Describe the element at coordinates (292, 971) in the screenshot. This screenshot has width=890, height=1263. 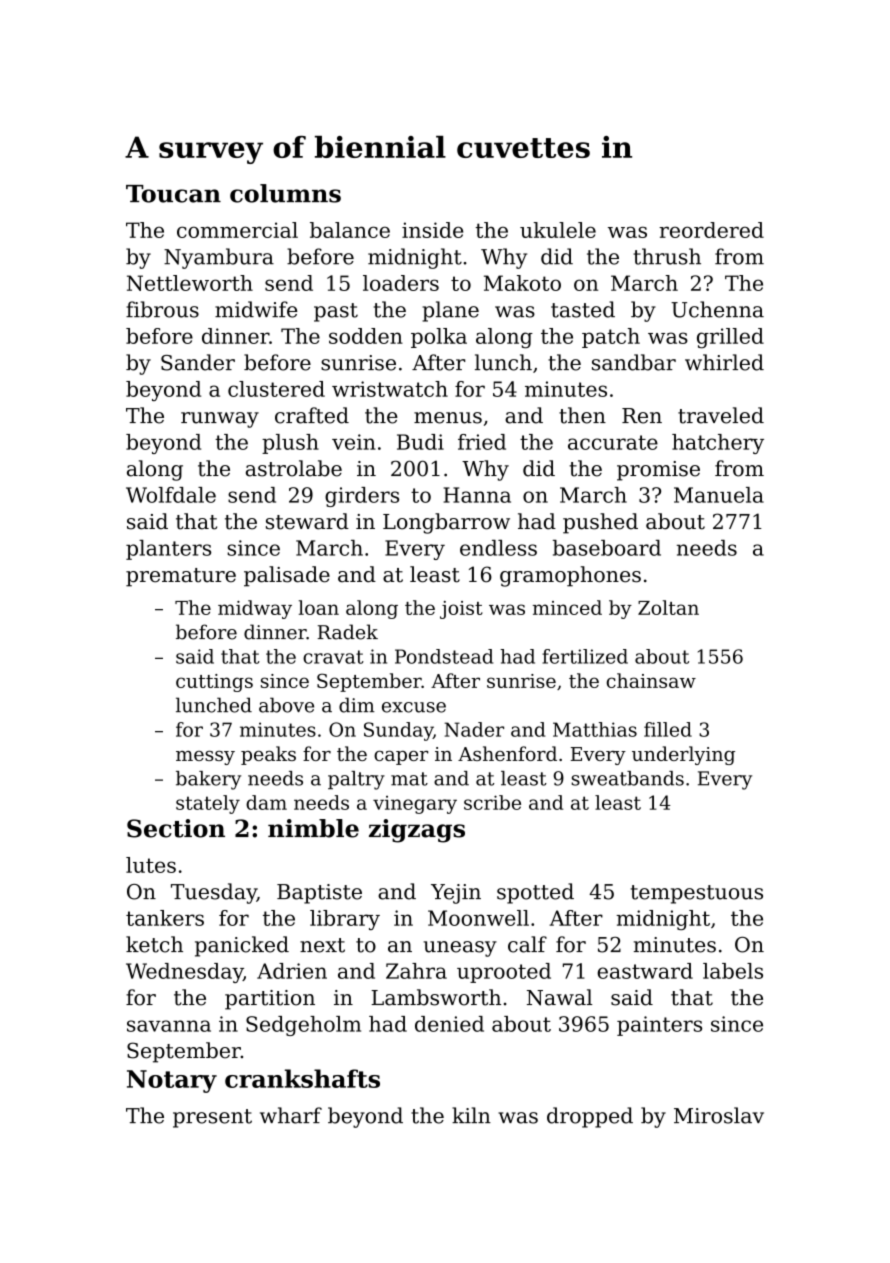
I see `Adrien` at that location.
